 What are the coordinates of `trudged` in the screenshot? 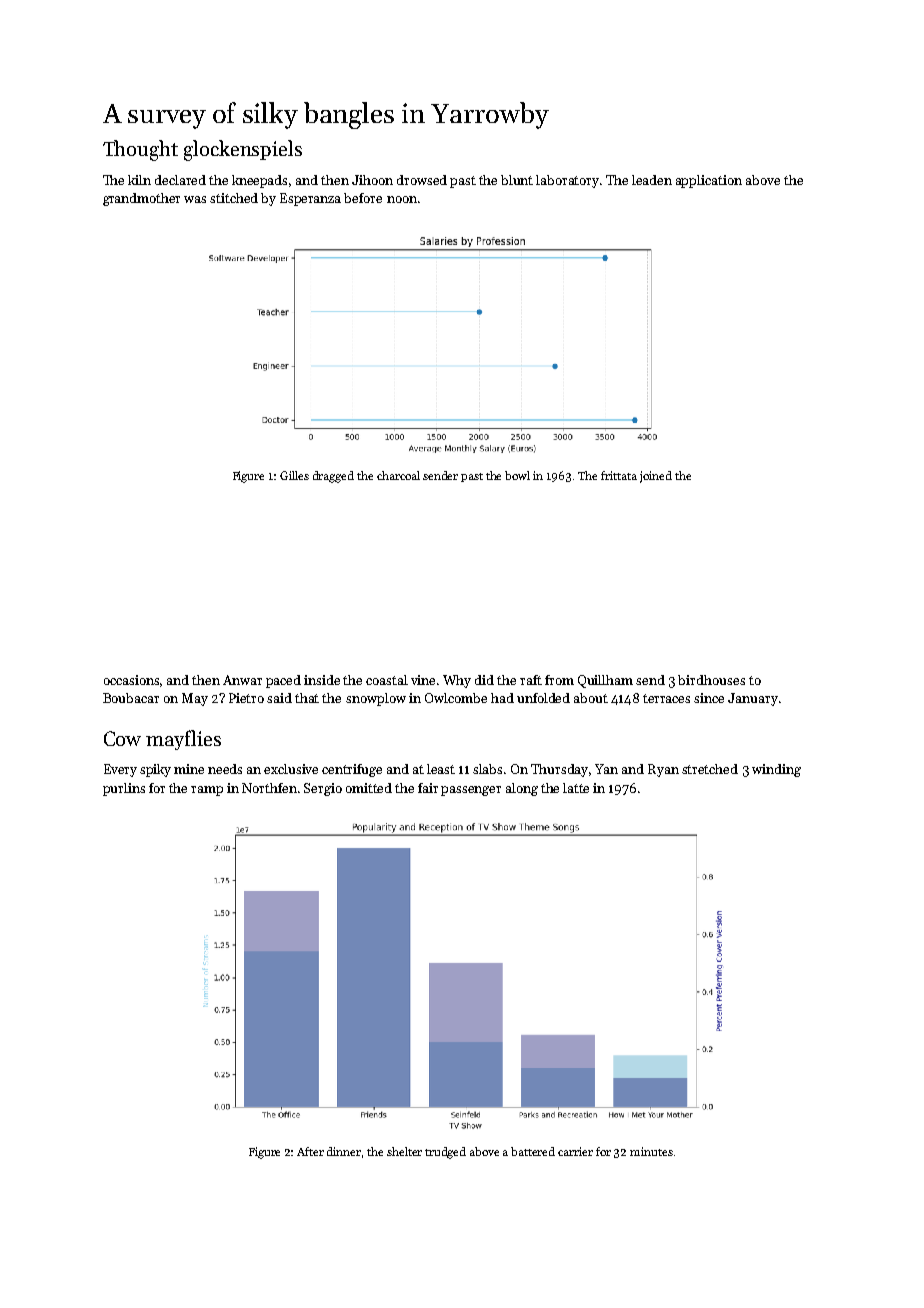 It's located at (445, 1153).
